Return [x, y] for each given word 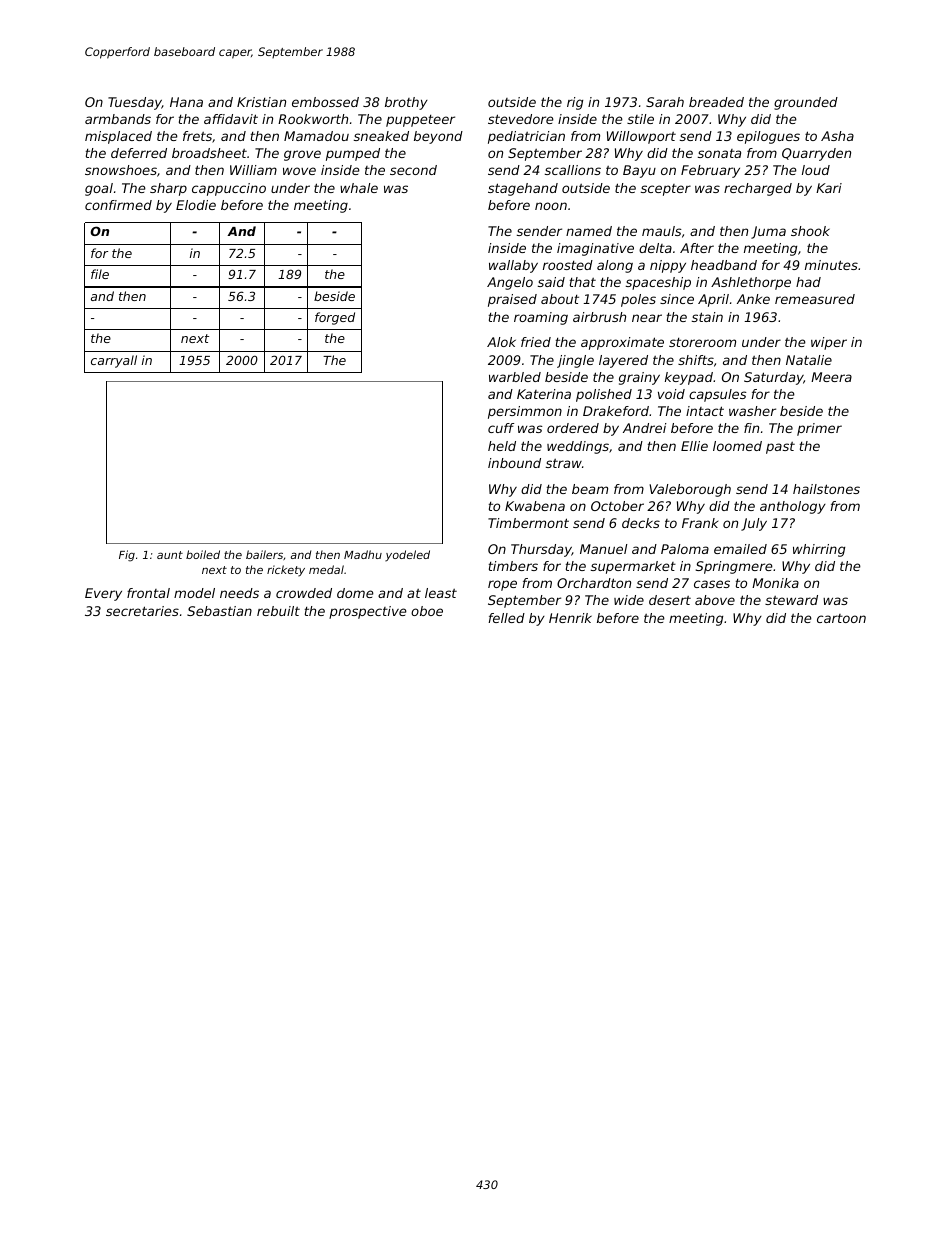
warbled [515, 377]
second [413, 170]
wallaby [513, 266]
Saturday [774, 378]
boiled [203, 554]
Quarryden [816, 154]
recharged [758, 189]
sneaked [381, 136]
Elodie [196, 205]
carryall [114, 361]
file [100, 274]
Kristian [261, 102]
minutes [831, 265]
